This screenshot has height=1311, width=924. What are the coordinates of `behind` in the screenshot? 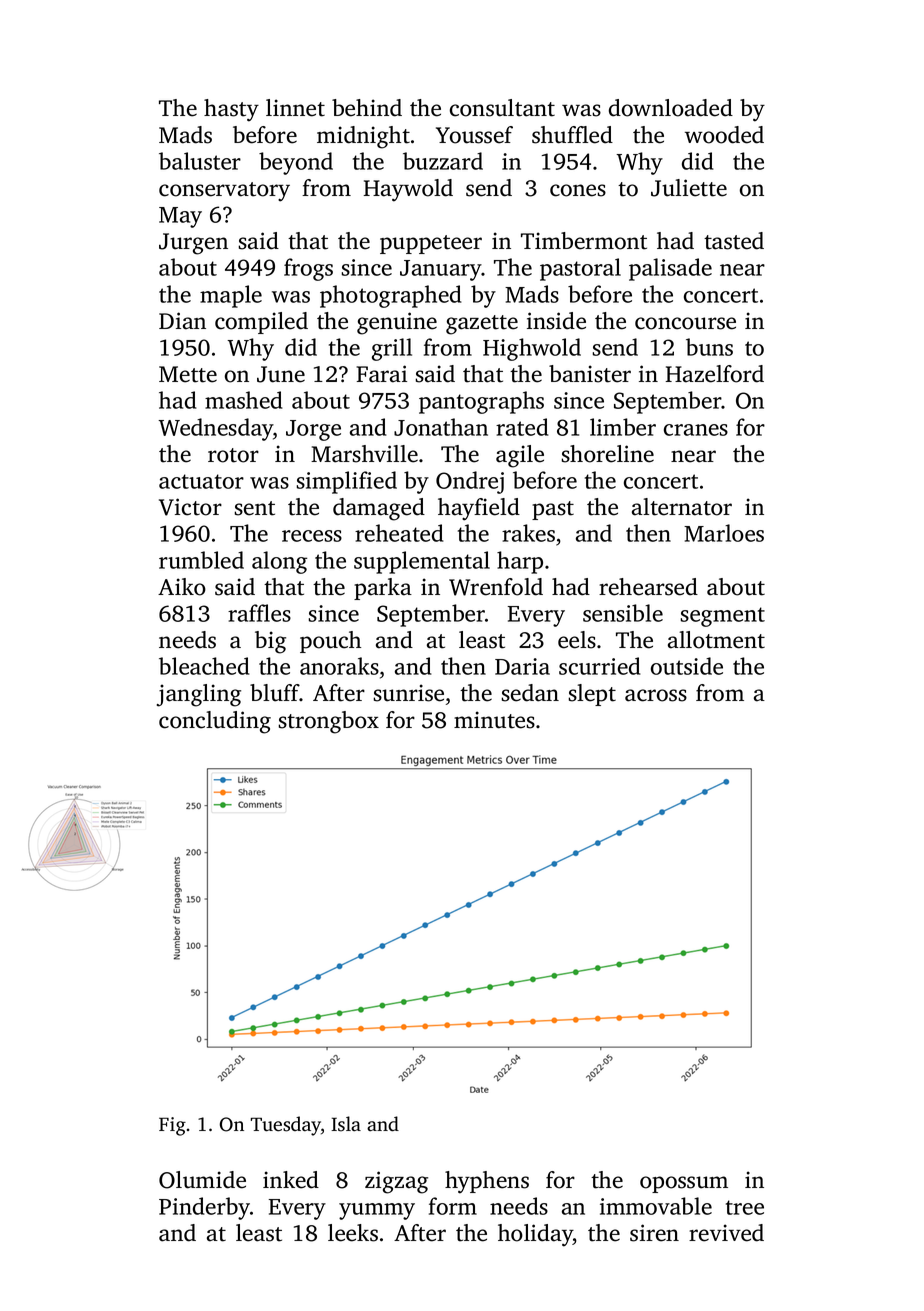 It's located at (367, 108).
